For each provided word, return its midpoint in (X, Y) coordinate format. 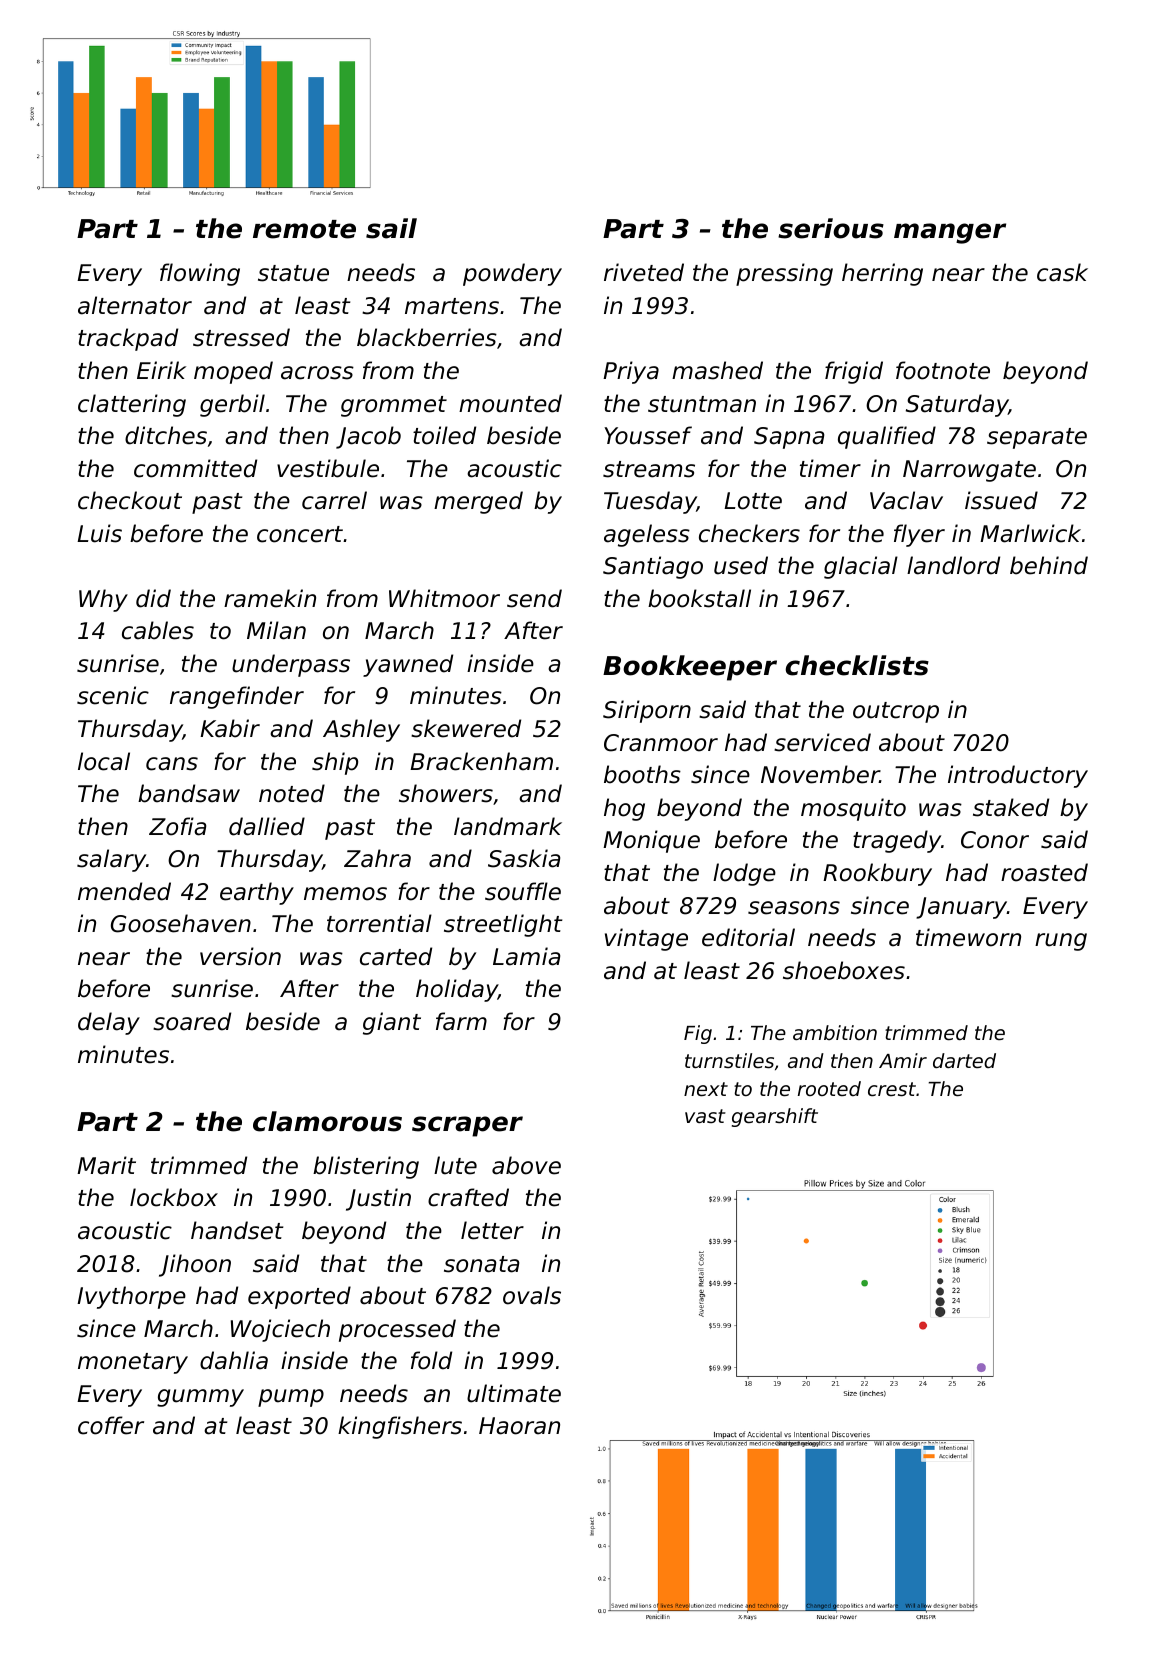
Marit (106, 1165)
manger (950, 233)
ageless (647, 535)
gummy (200, 1398)
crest (892, 1089)
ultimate (514, 1393)
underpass (291, 665)
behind (1049, 565)
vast (705, 1116)
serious (831, 228)
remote (304, 229)
